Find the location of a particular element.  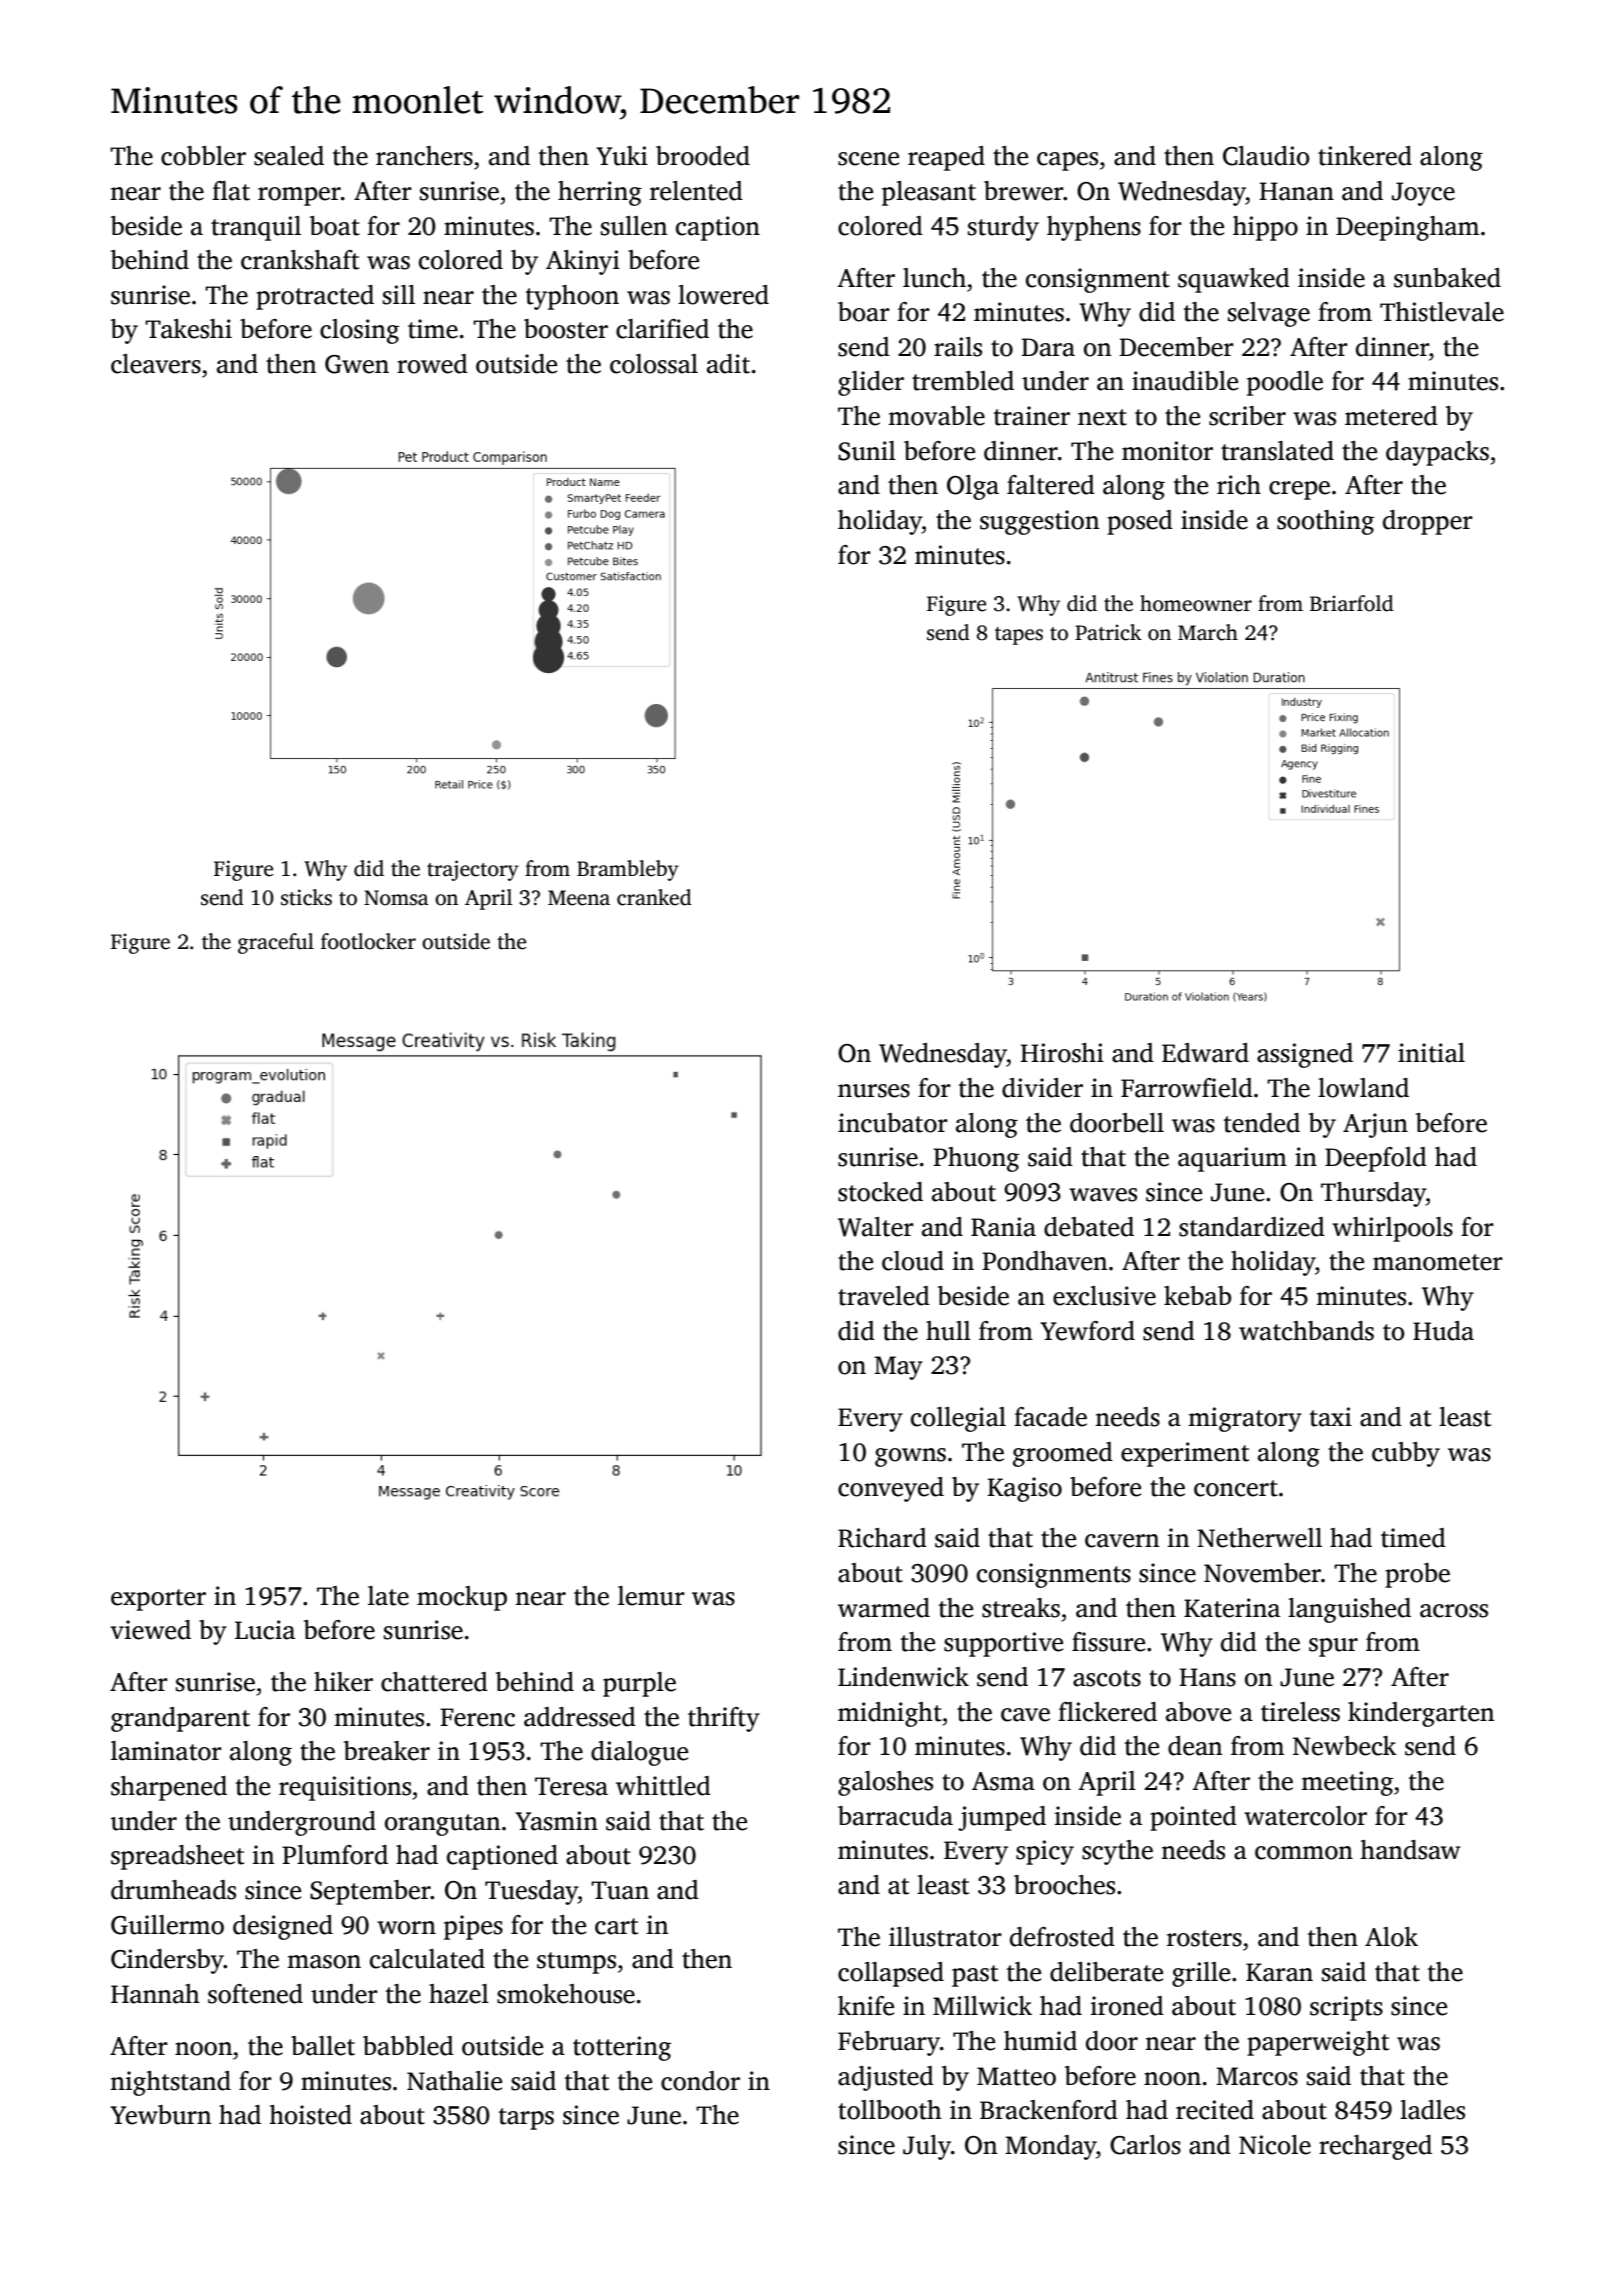

footlocker is located at coordinates (368, 941).
